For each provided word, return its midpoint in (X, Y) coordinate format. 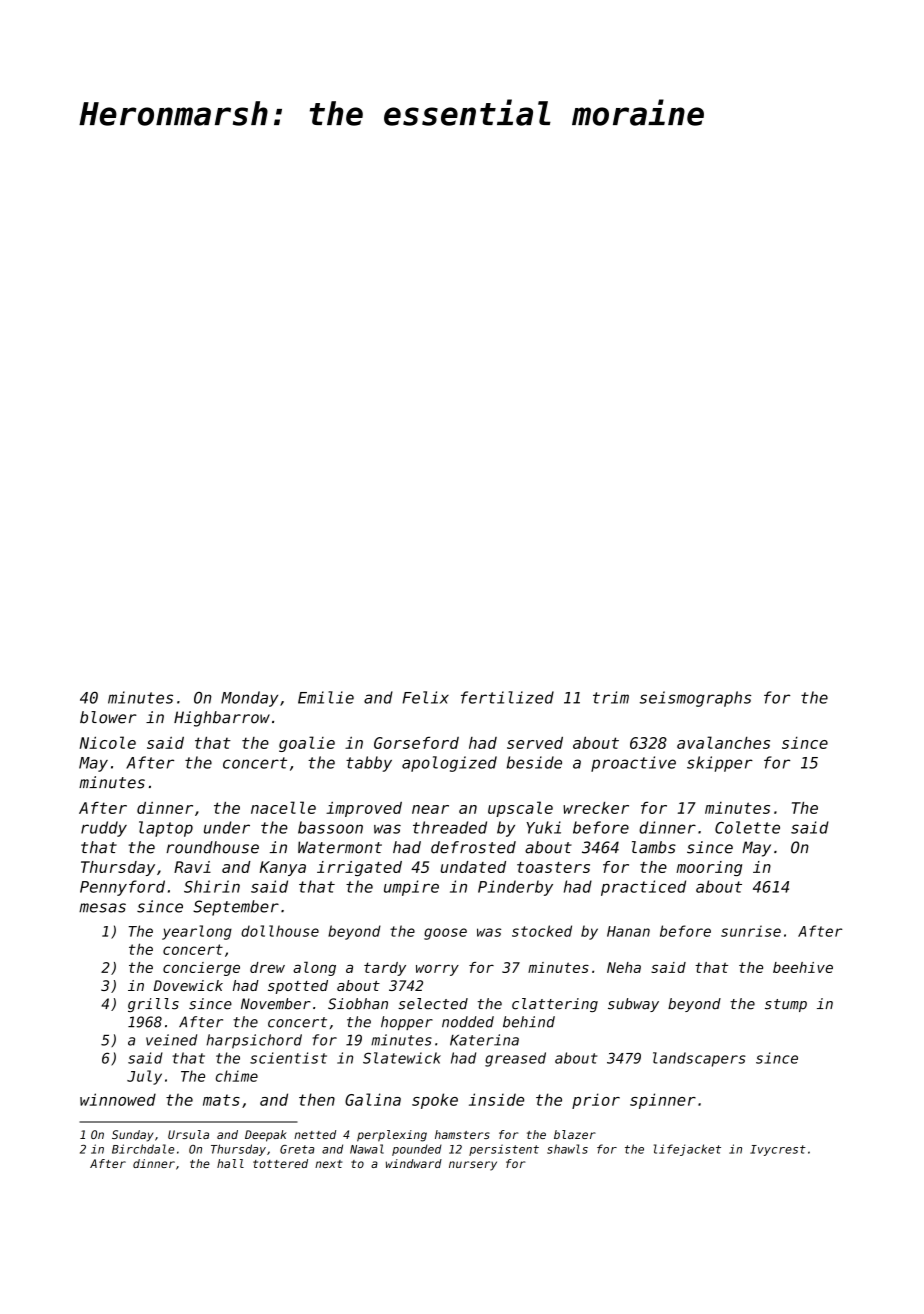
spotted (298, 987)
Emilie (326, 697)
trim (611, 697)
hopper (407, 1023)
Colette (747, 827)
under (227, 827)
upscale (520, 809)
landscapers (699, 1059)
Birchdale (143, 1149)
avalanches (723, 742)
